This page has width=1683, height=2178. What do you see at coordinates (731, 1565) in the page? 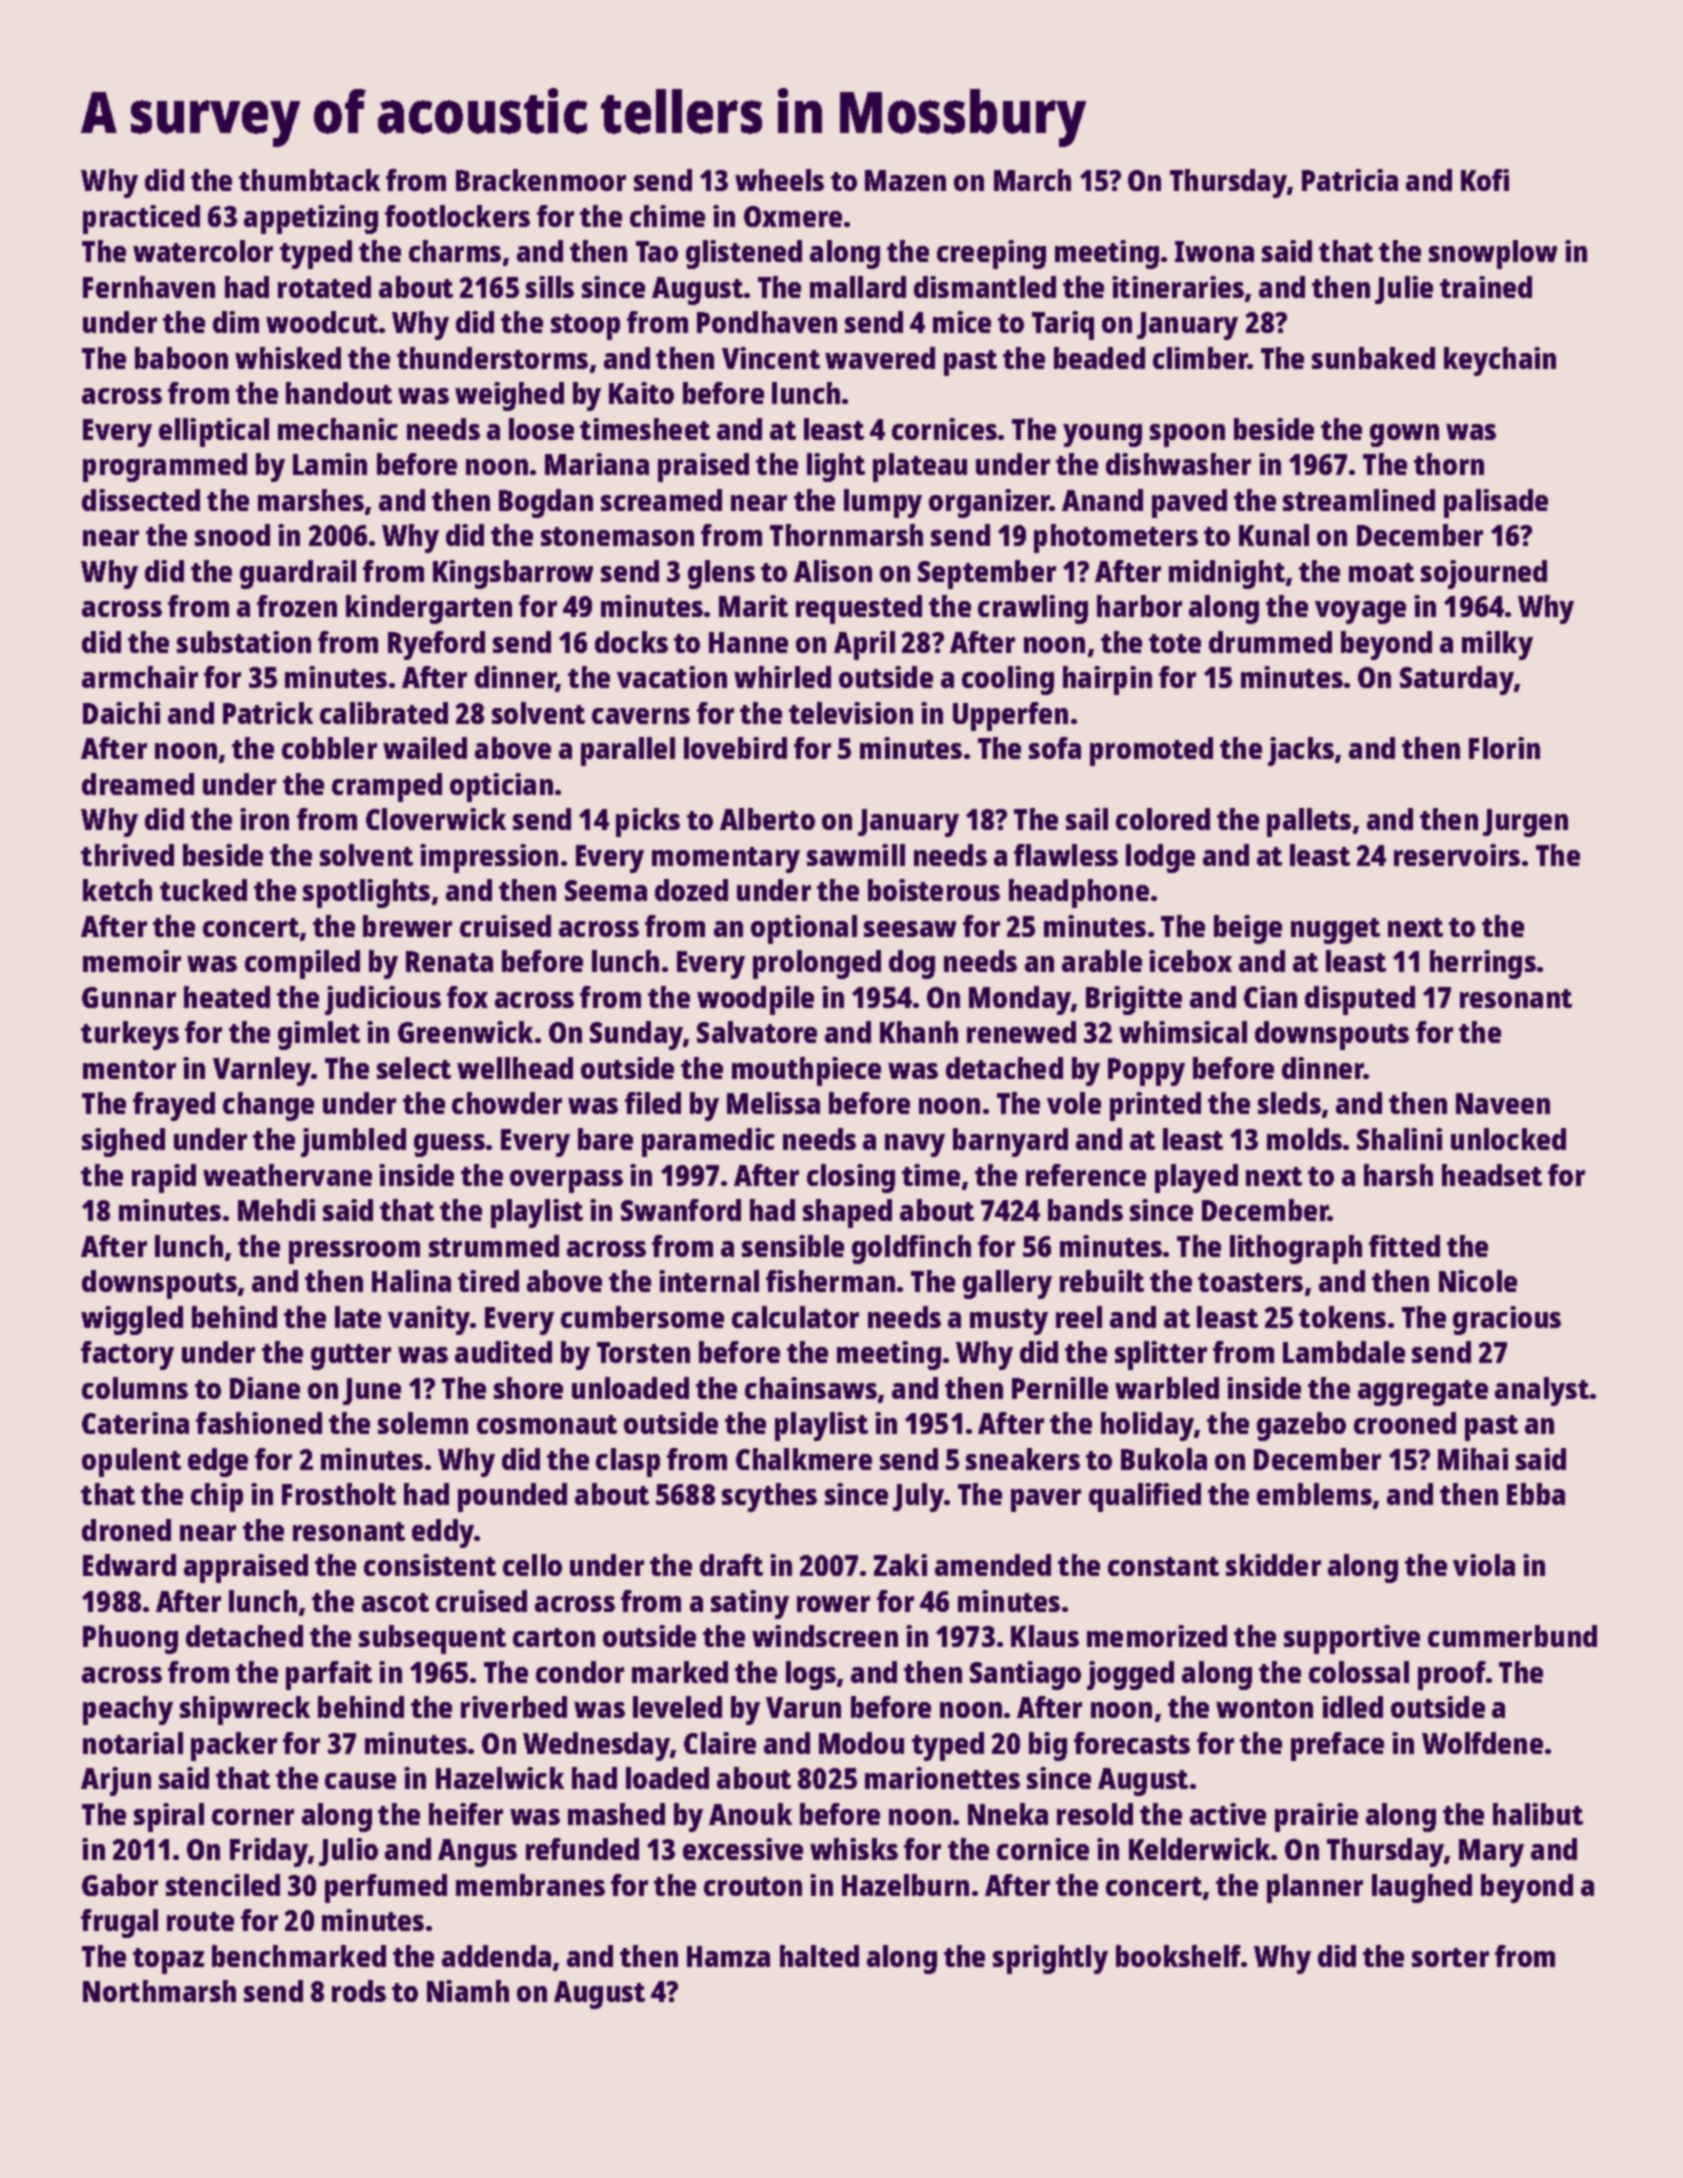
I see `draft` at bounding box center [731, 1565].
